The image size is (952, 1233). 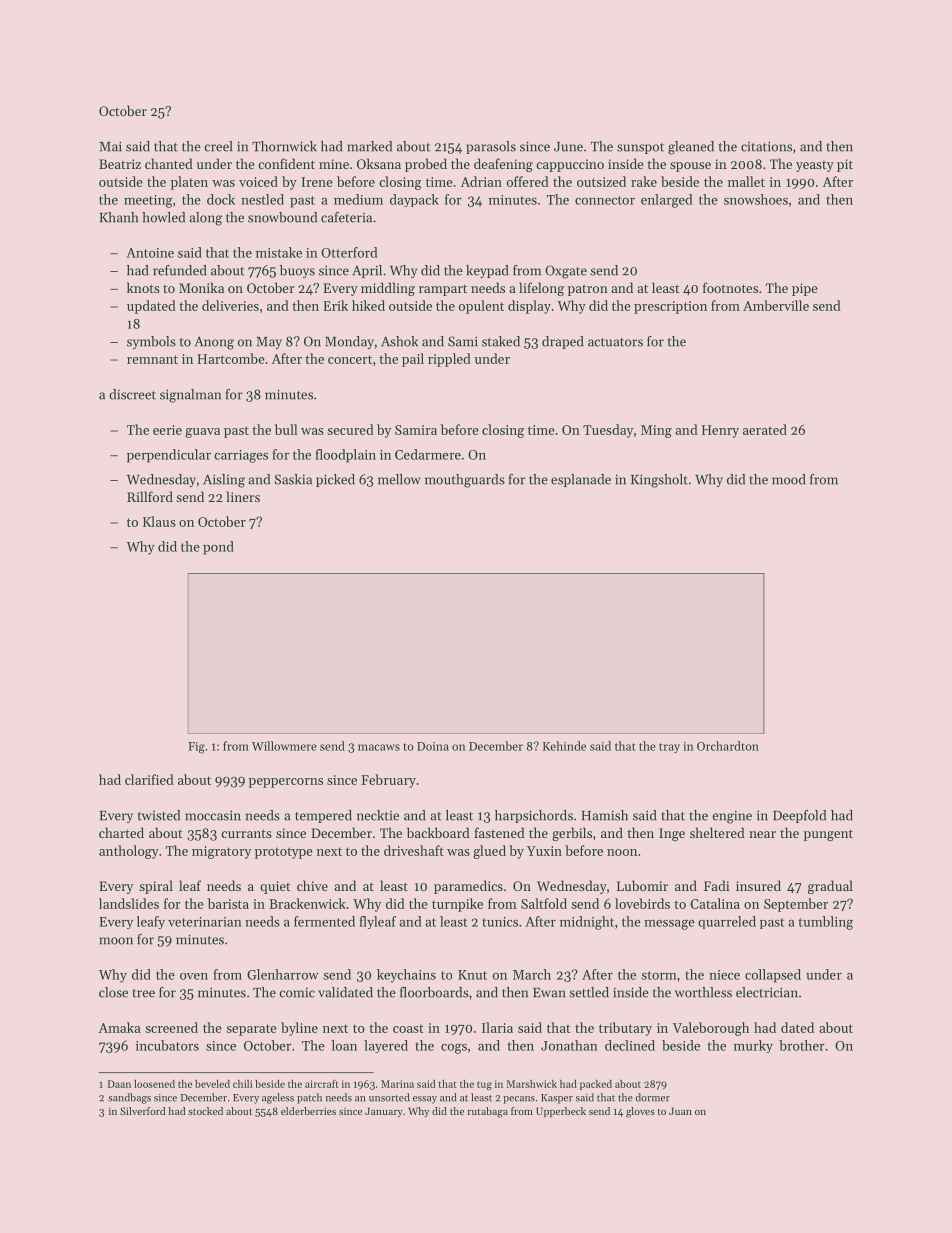 What do you see at coordinates (312, 885) in the document?
I see `chive` at bounding box center [312, 885].
